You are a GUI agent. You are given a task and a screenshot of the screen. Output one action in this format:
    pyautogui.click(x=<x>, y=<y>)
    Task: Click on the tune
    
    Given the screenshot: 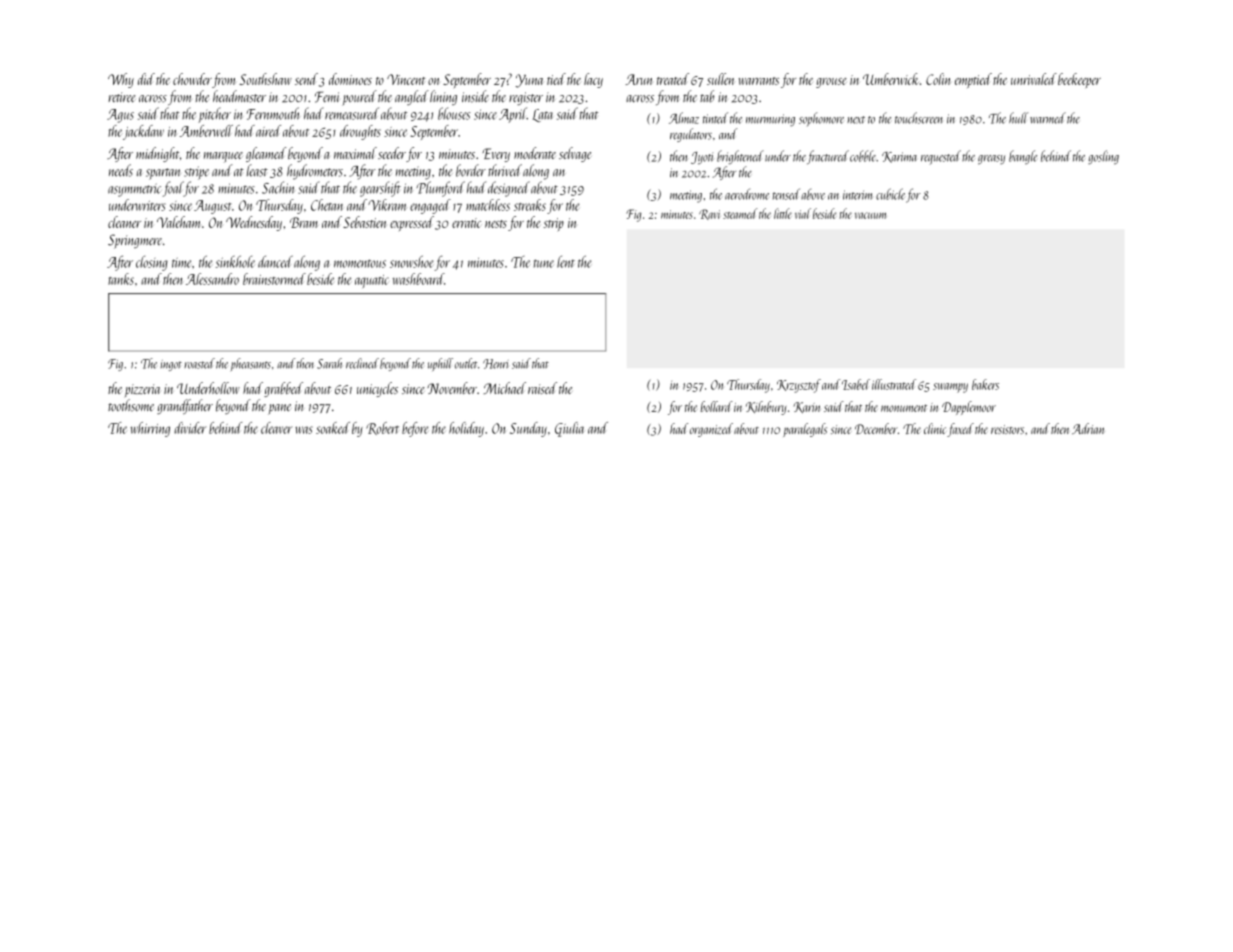 What is the action you would take?
    pyautogui.click(x=544, y=263)
